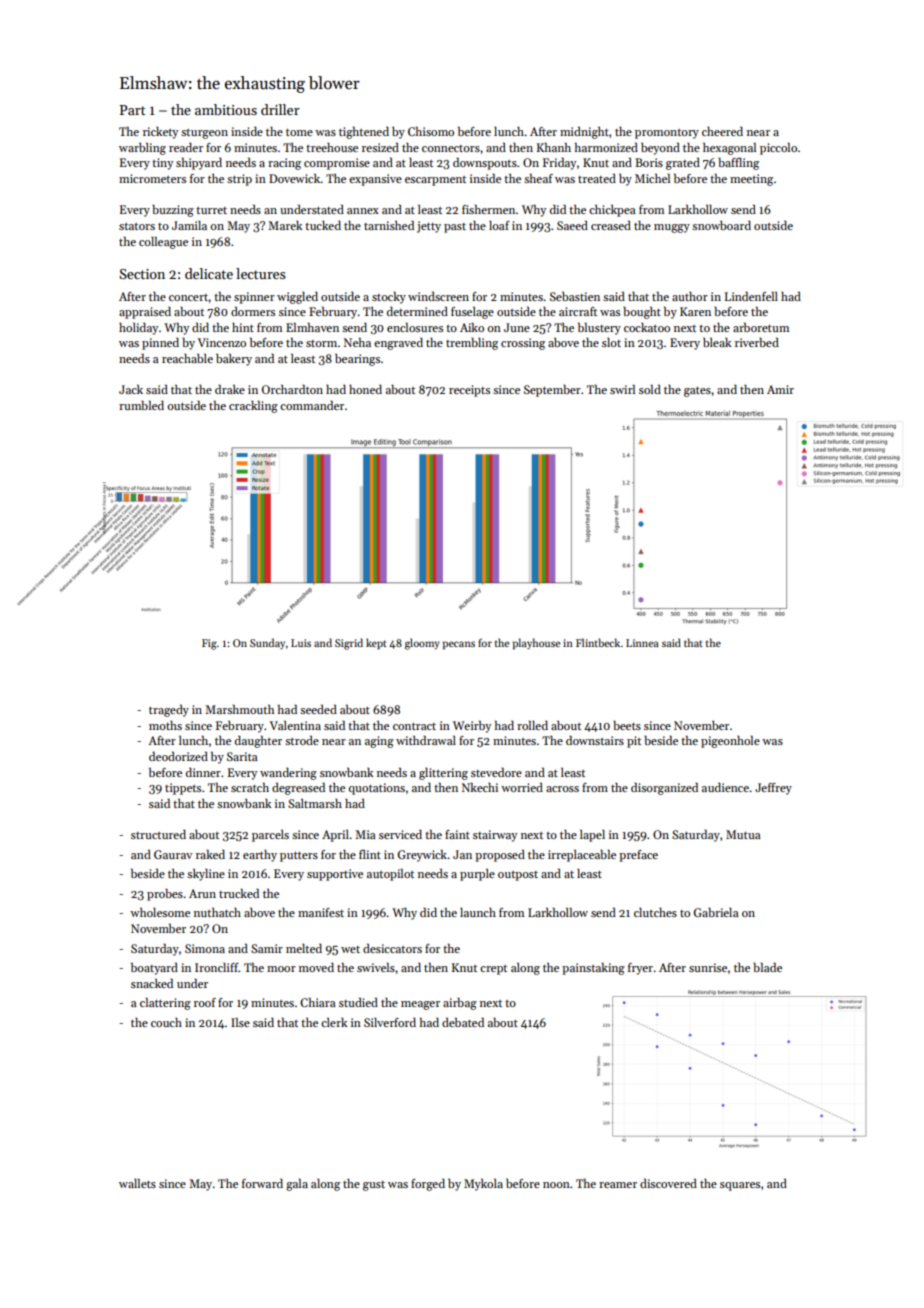  Describe the element at coordinates (160, 133) in the page. I see `rickety` at that location.
